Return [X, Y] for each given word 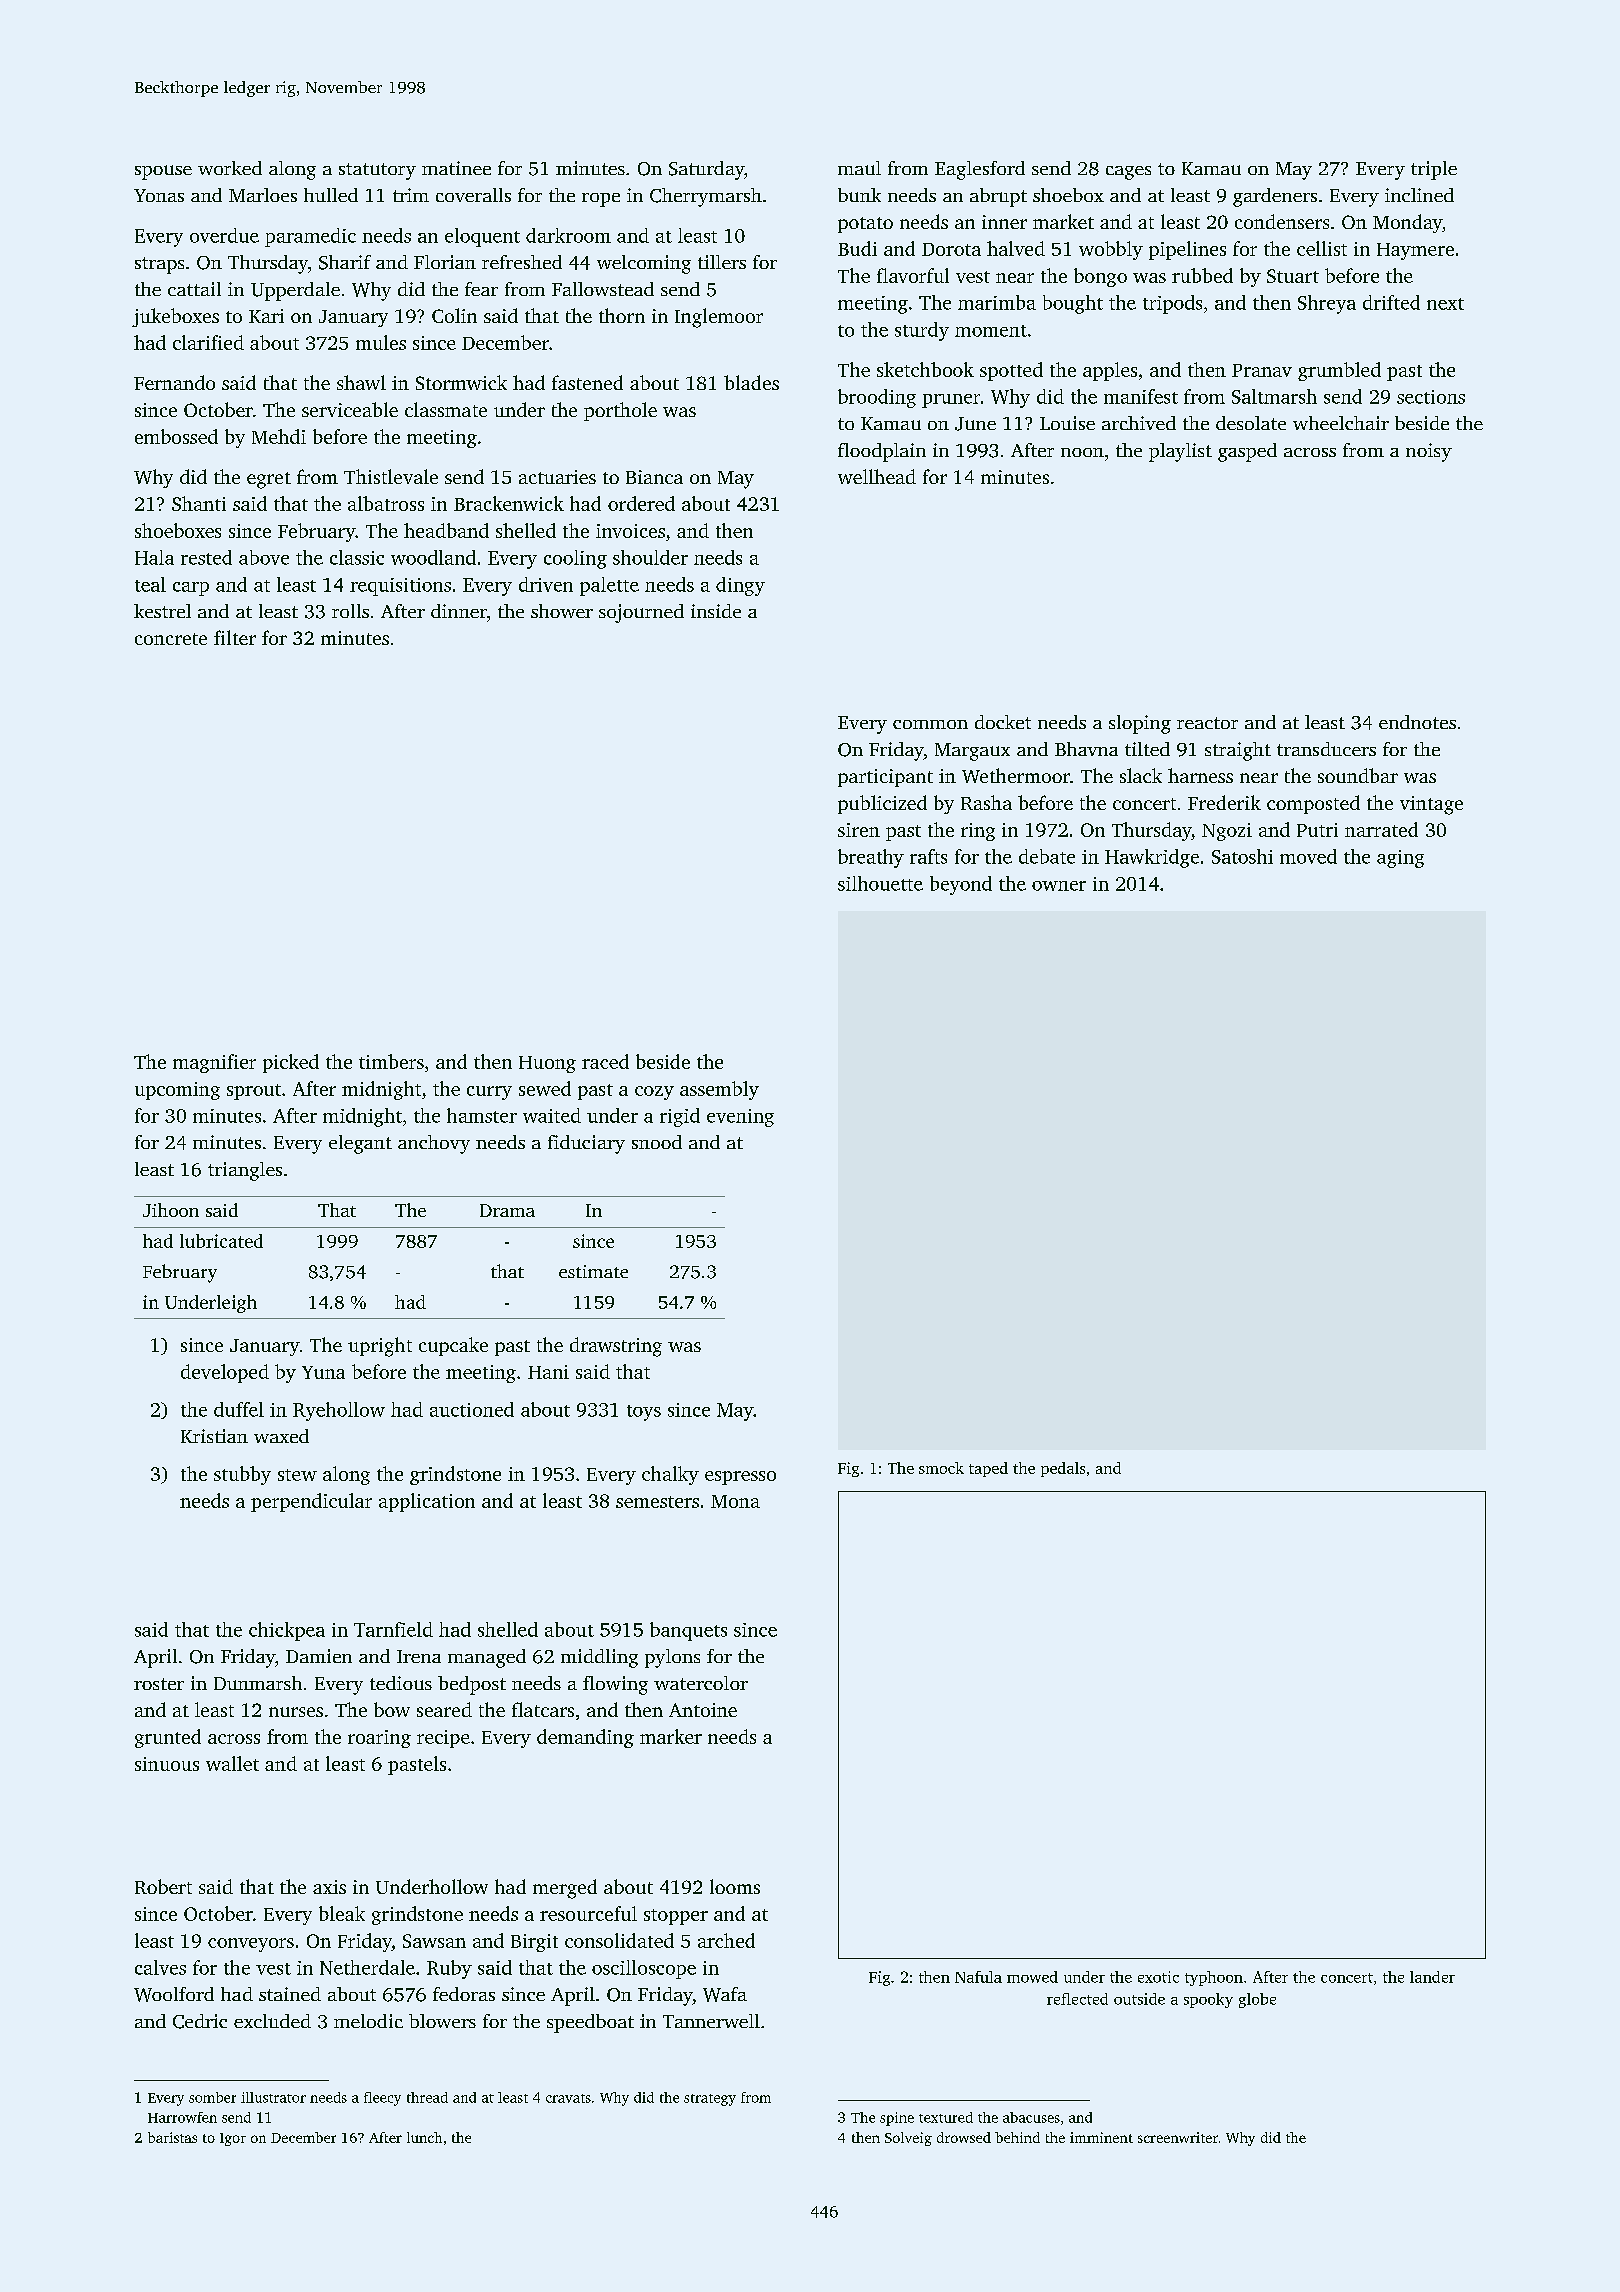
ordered [641, 503]
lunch [424, 2137]
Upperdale [295, 291]
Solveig [908, 2139]
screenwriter [1178, 2137]
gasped [1247, 452]
